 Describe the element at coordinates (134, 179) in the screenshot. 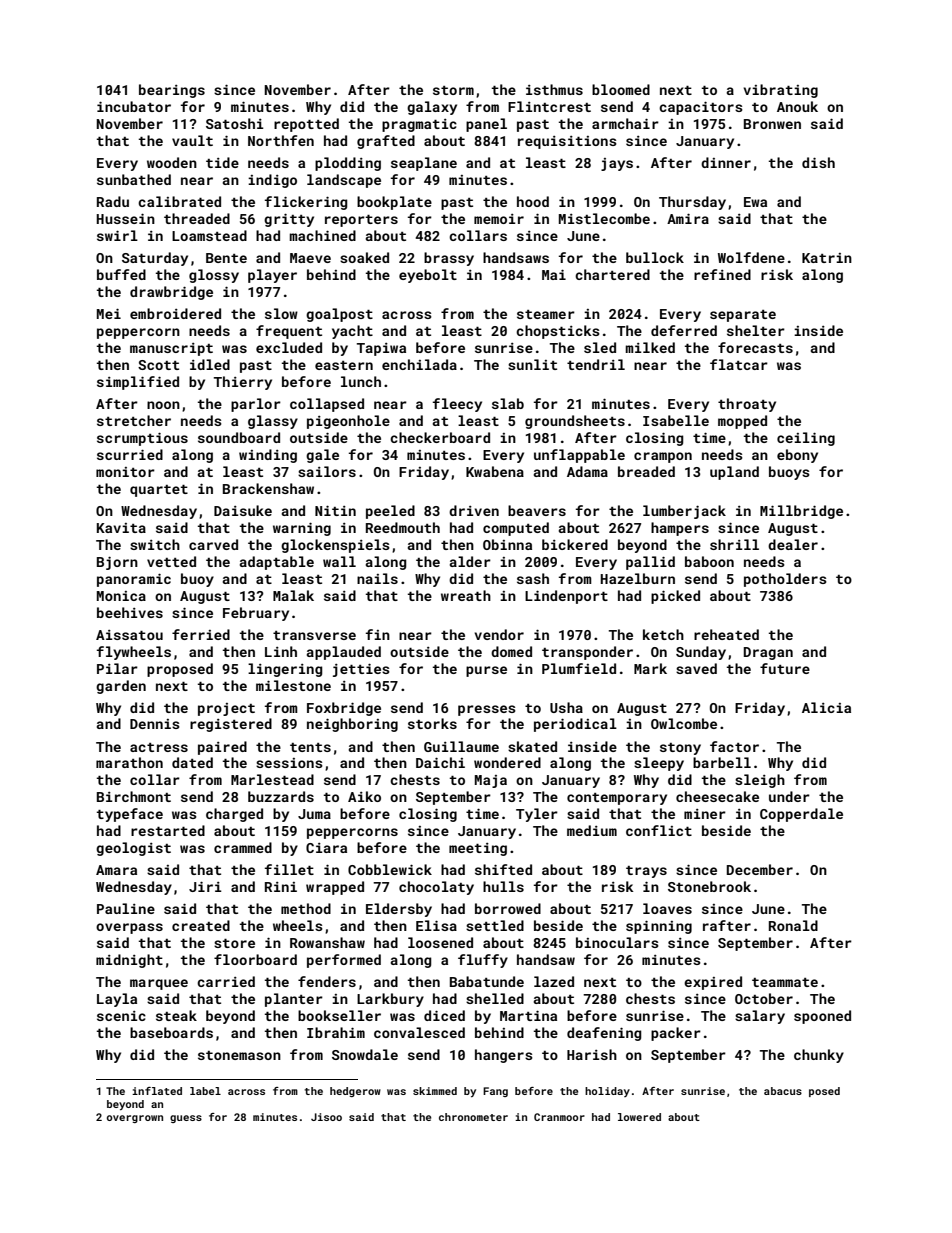

I see `sunbathed` at that location.
